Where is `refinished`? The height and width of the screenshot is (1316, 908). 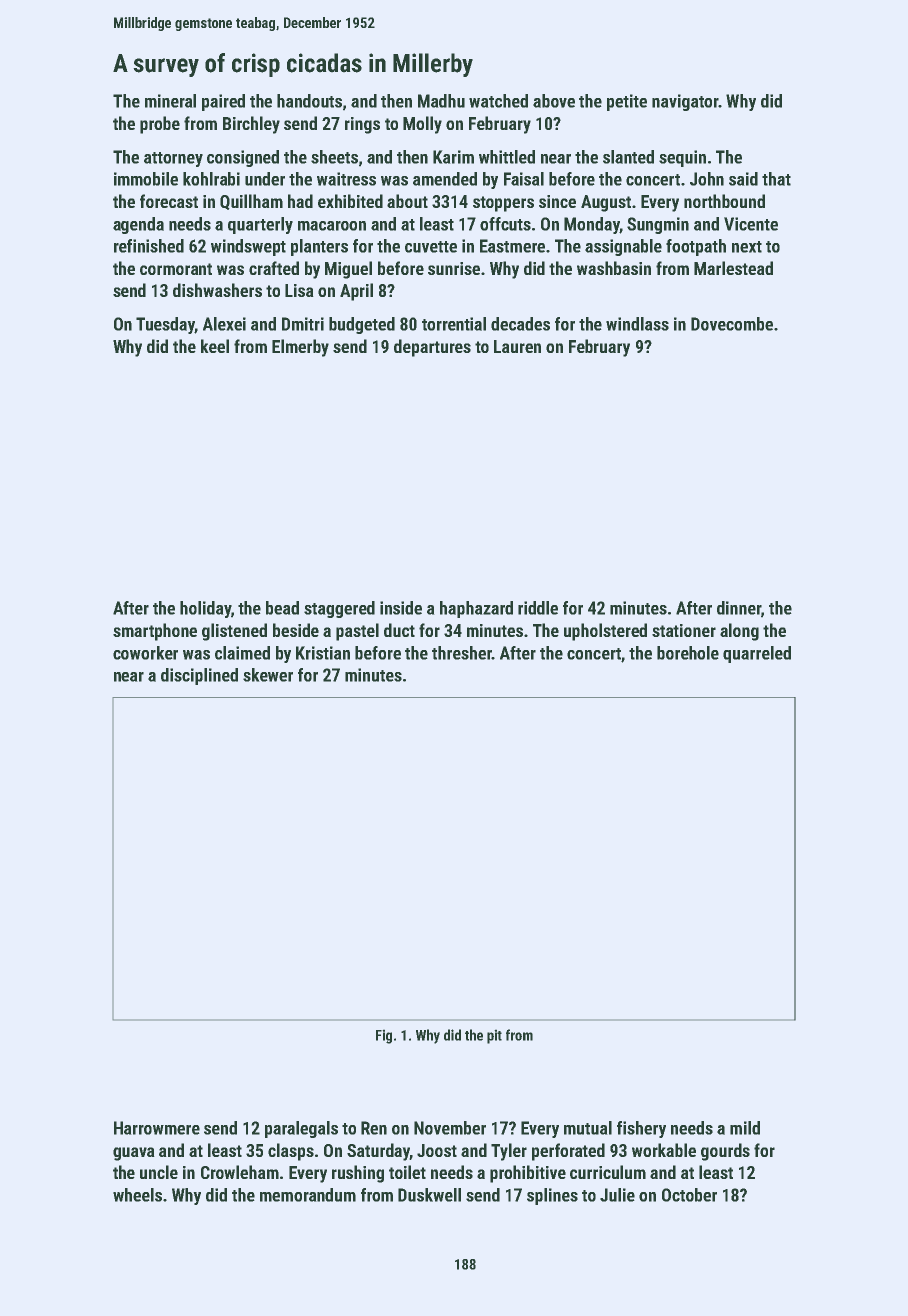
refinished is located at coordinates (149, 246).
